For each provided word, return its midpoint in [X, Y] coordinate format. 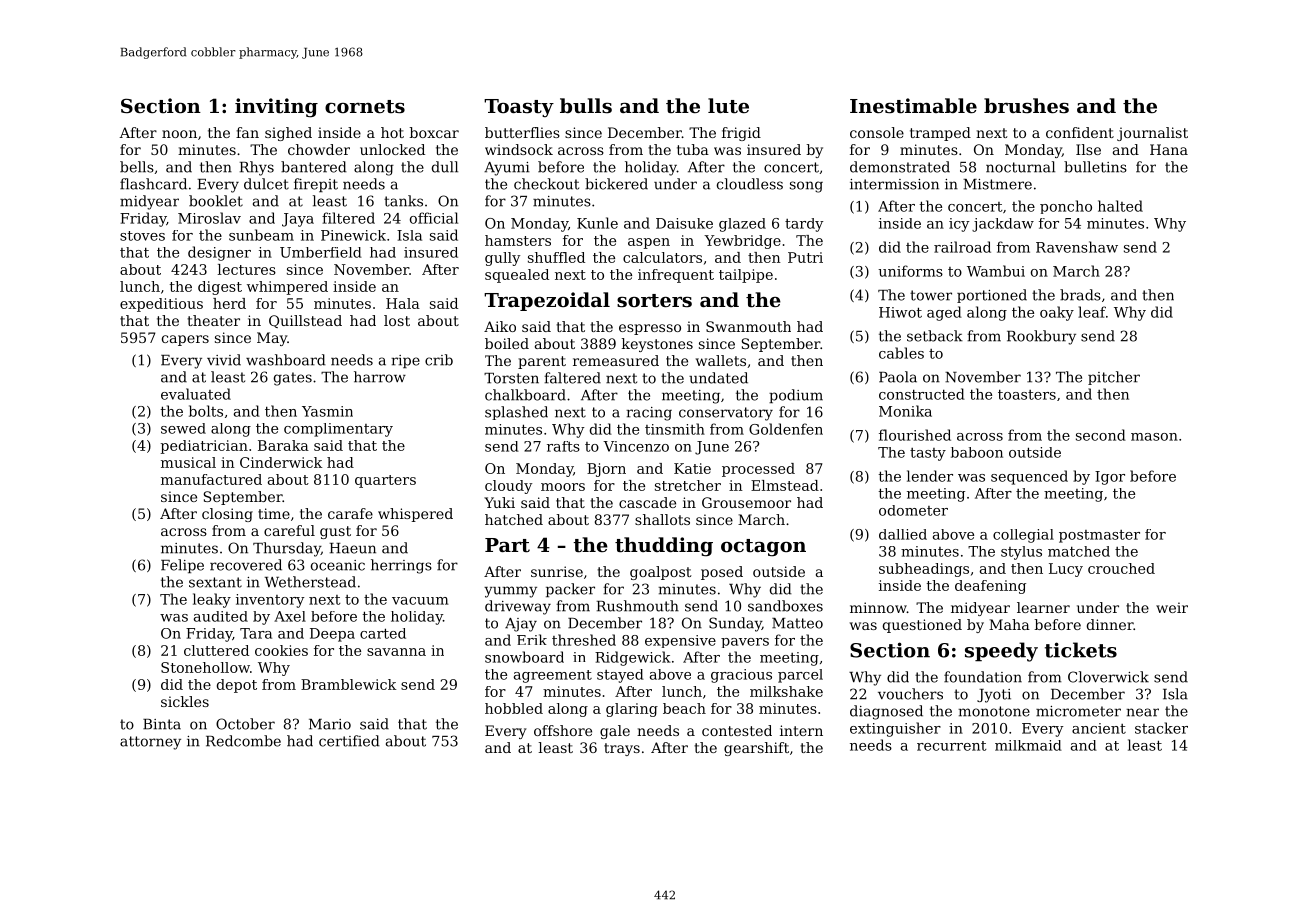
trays [622, 749]
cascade [647, 502]
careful [289, 530]
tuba [693, 149]
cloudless [750, 184]
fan [247, 132]
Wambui [996, 271]
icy [959, 225]
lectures [247, 269]
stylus [1021, 553]
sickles [185, 701]
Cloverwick [1108, 677]
